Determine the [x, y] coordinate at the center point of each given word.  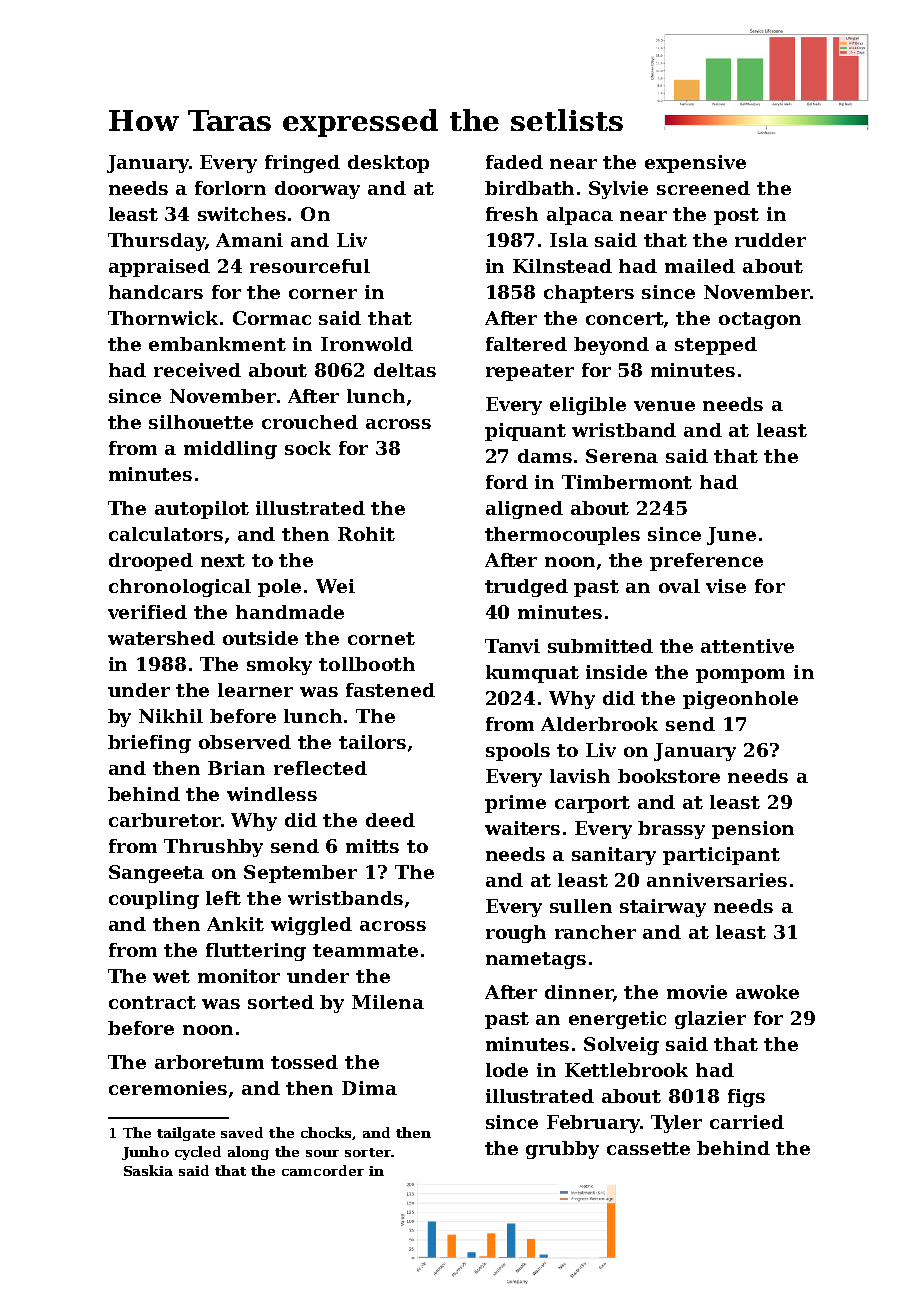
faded [514, 162]
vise [726, 586]
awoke [767, 992]
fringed [302, 164]
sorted [281, 1002]
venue [664, 406]
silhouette [201, 422]
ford [507, 482]
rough [516, 934]
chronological [180, 588]
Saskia [148, 1170]
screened [703, 188]
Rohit [366, 534]
